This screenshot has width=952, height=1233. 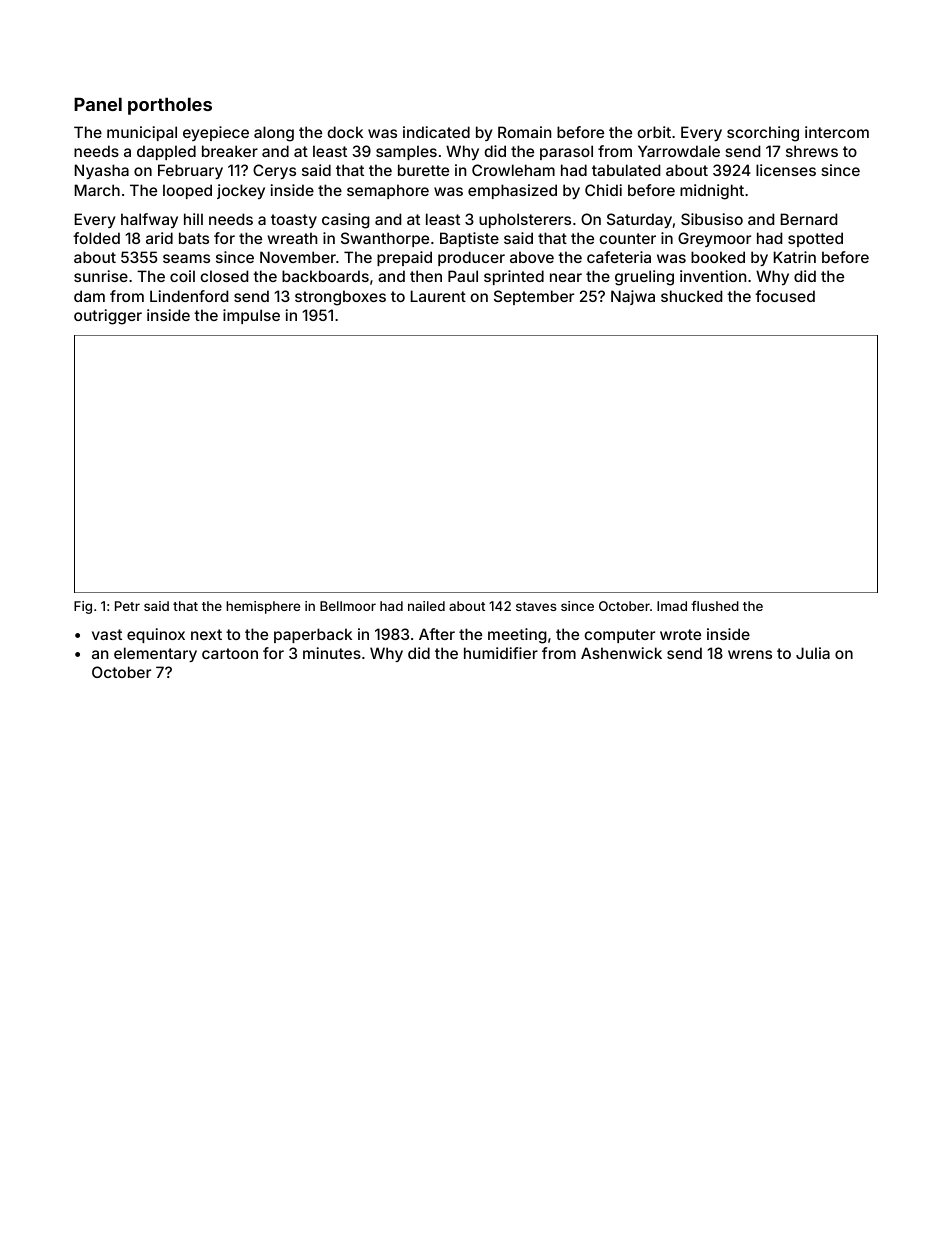 I want to click on humidifier, so click(x=501, y=653).
